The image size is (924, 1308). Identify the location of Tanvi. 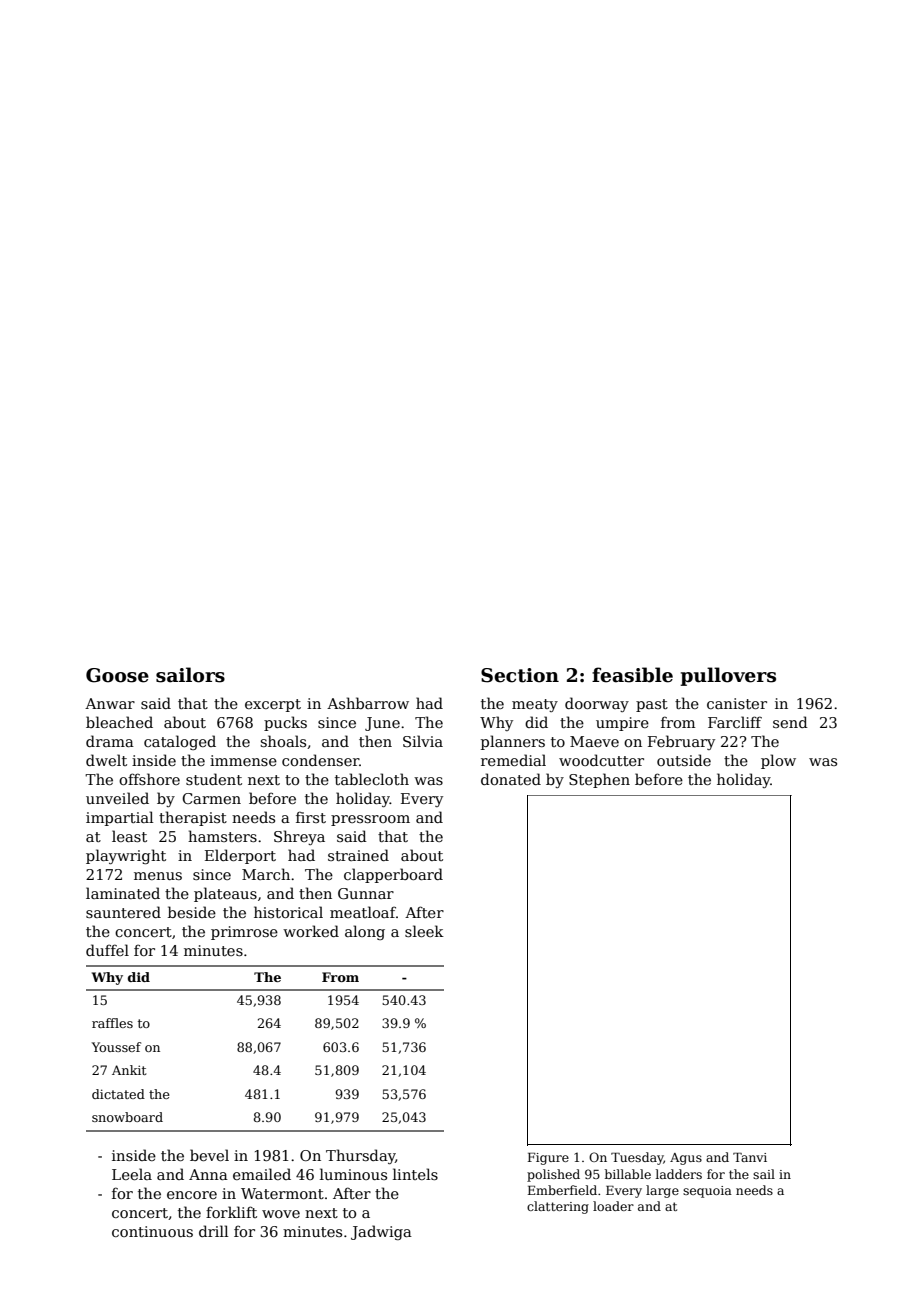
(750, 1157).
